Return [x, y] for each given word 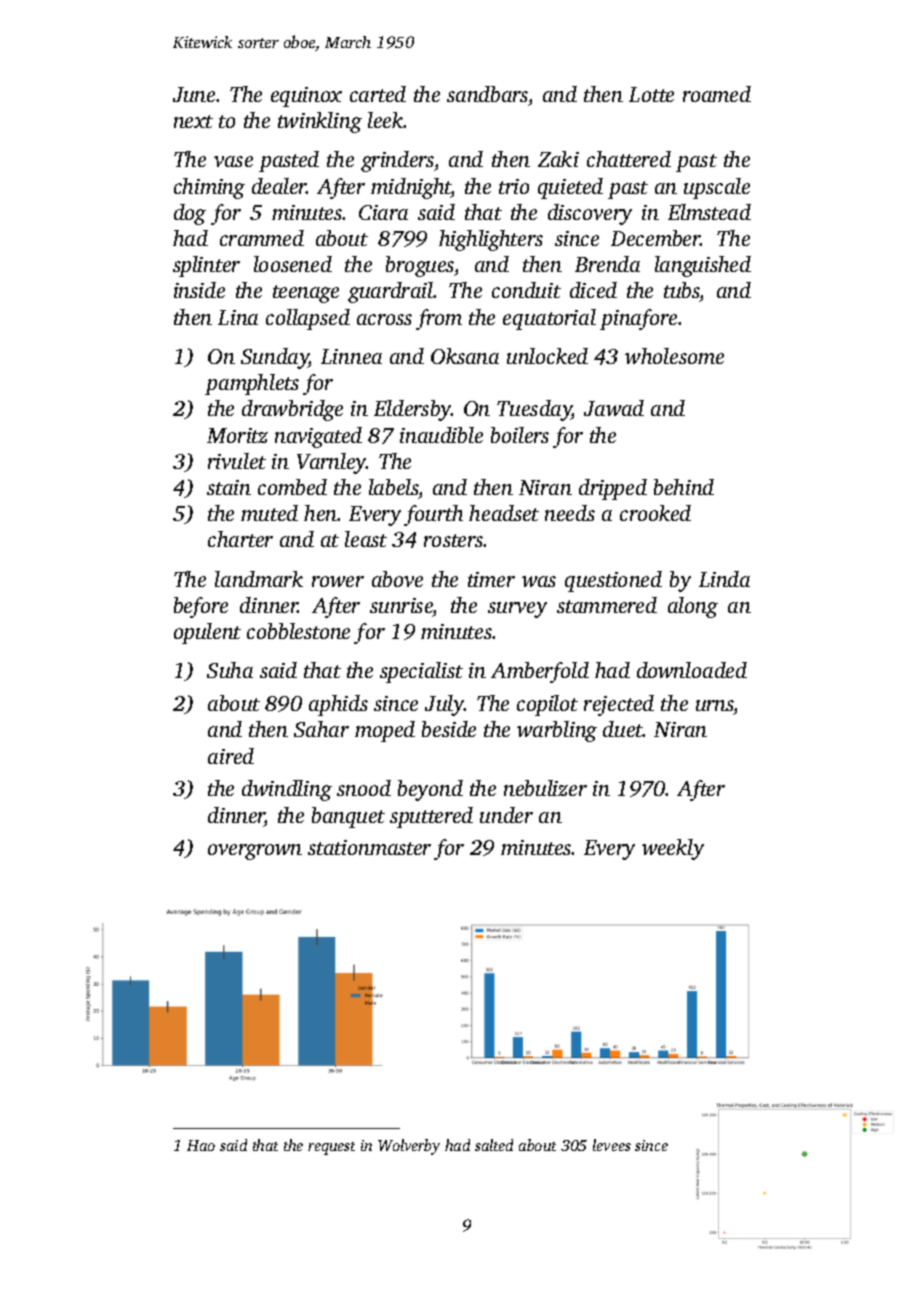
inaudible [441, 435]
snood [364, 788]
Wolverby [409, 1147]
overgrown [255, 852]
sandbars [487, 94]
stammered [607, 605]
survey [517, 610]
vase [233, 161]
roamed [717, 94]
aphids [338, 705]
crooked [655, 513]
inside [199, 290]
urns [715, 705]
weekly [673, 849]
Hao [201, 1145]
